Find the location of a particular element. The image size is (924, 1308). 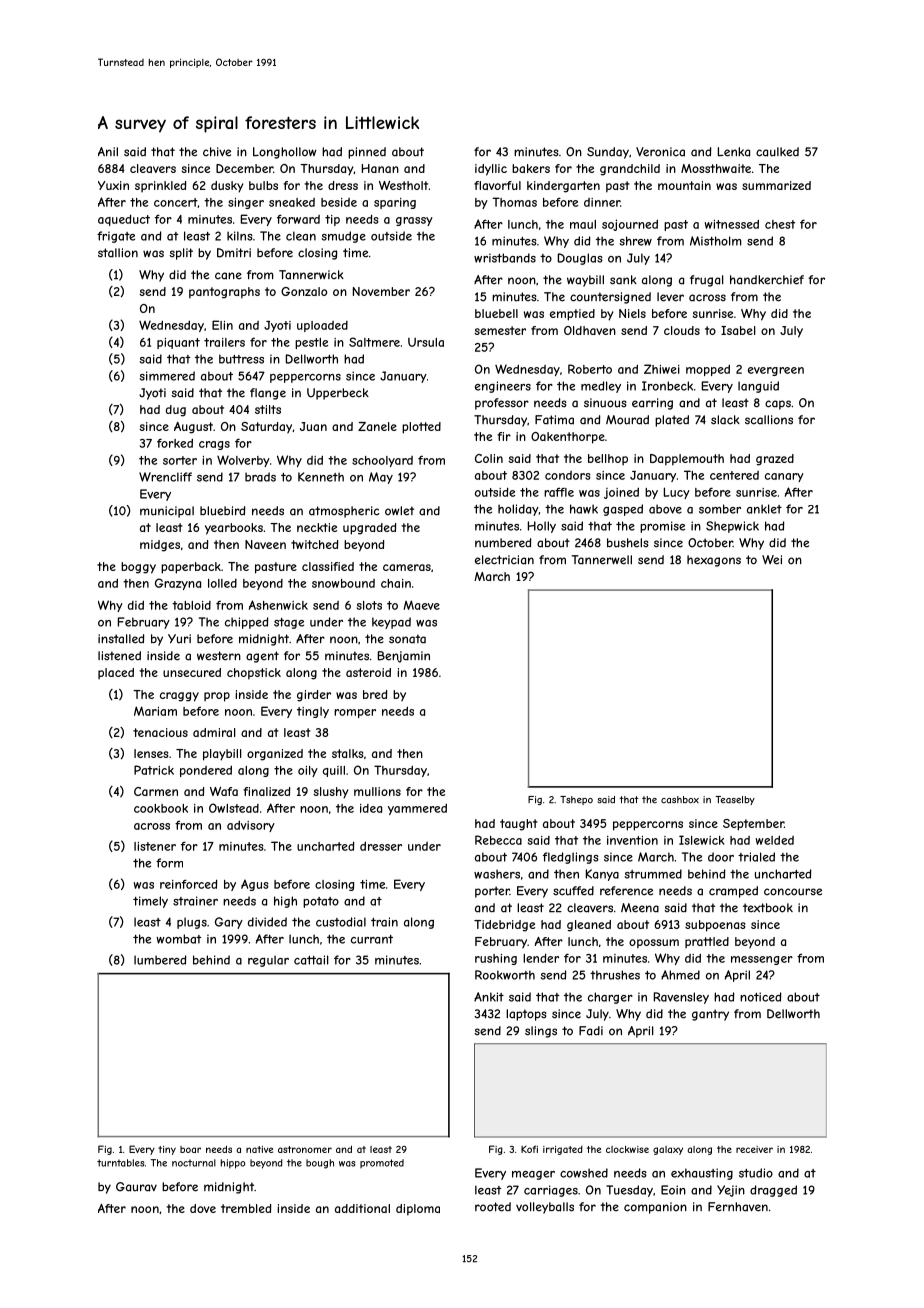

noticed is located at coordinates (760, 997).
